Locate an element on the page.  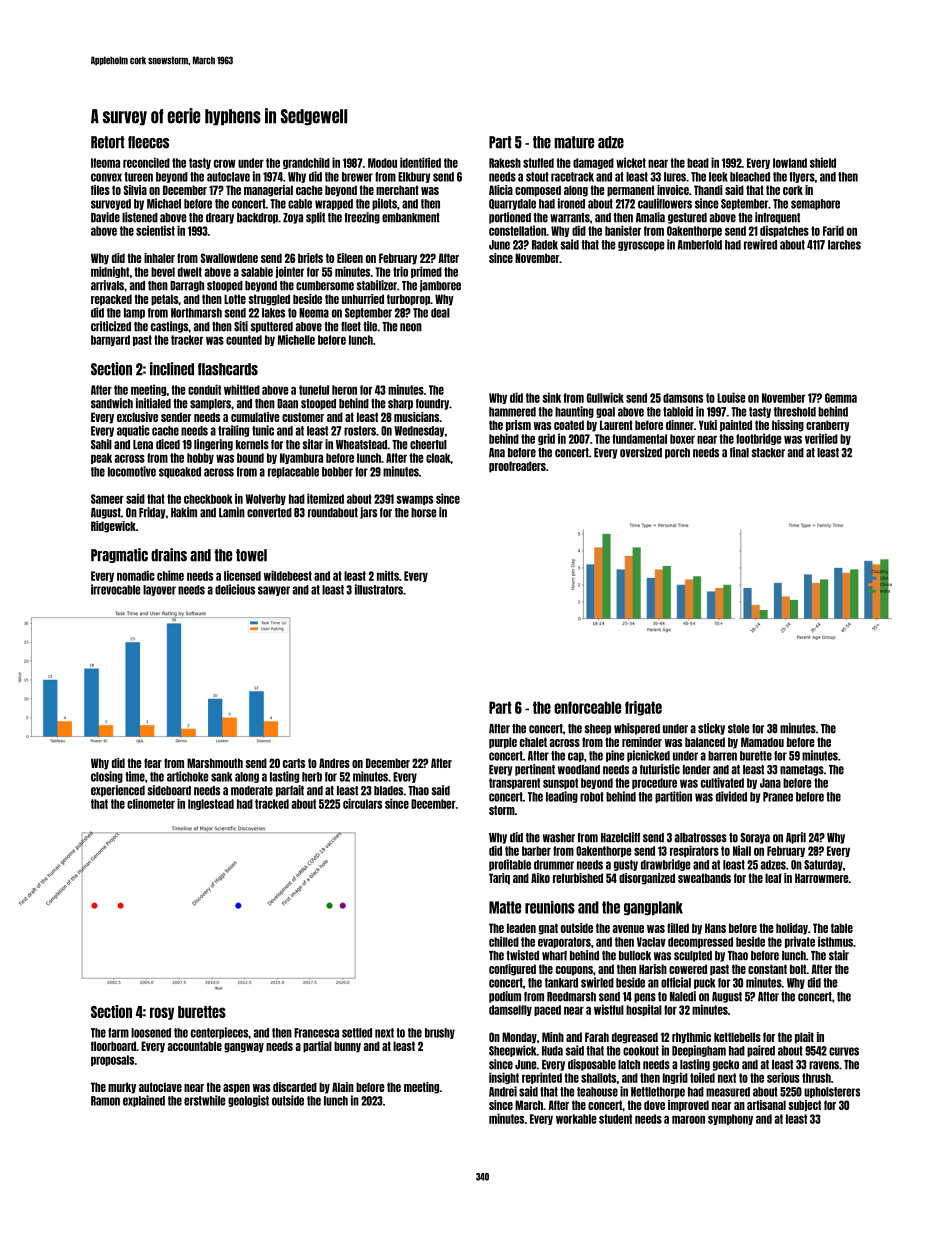
verified is located at coordinates (821, 438).
